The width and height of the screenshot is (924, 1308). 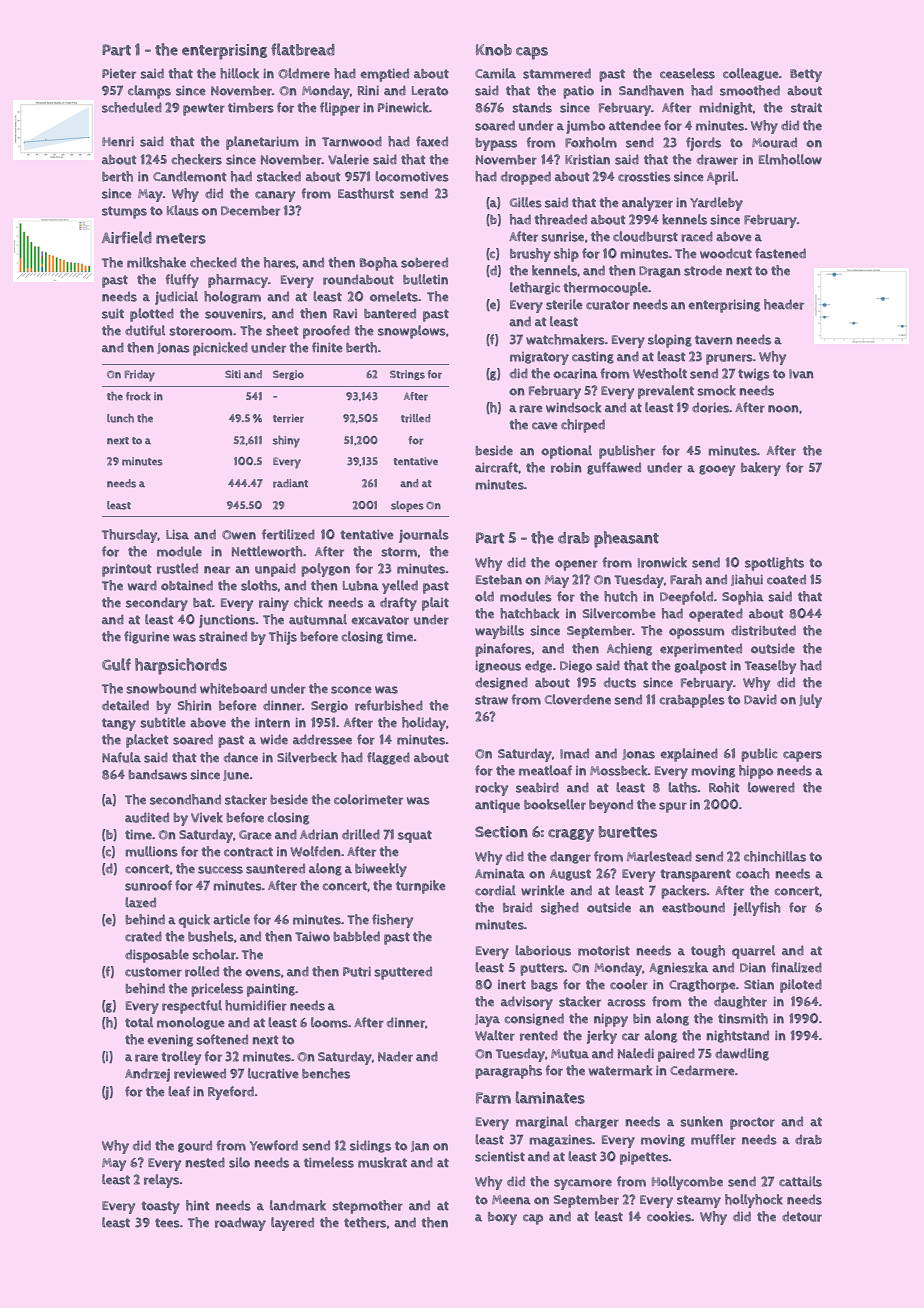 I want to click on Mossbeck, so click(x=619, y=770).
